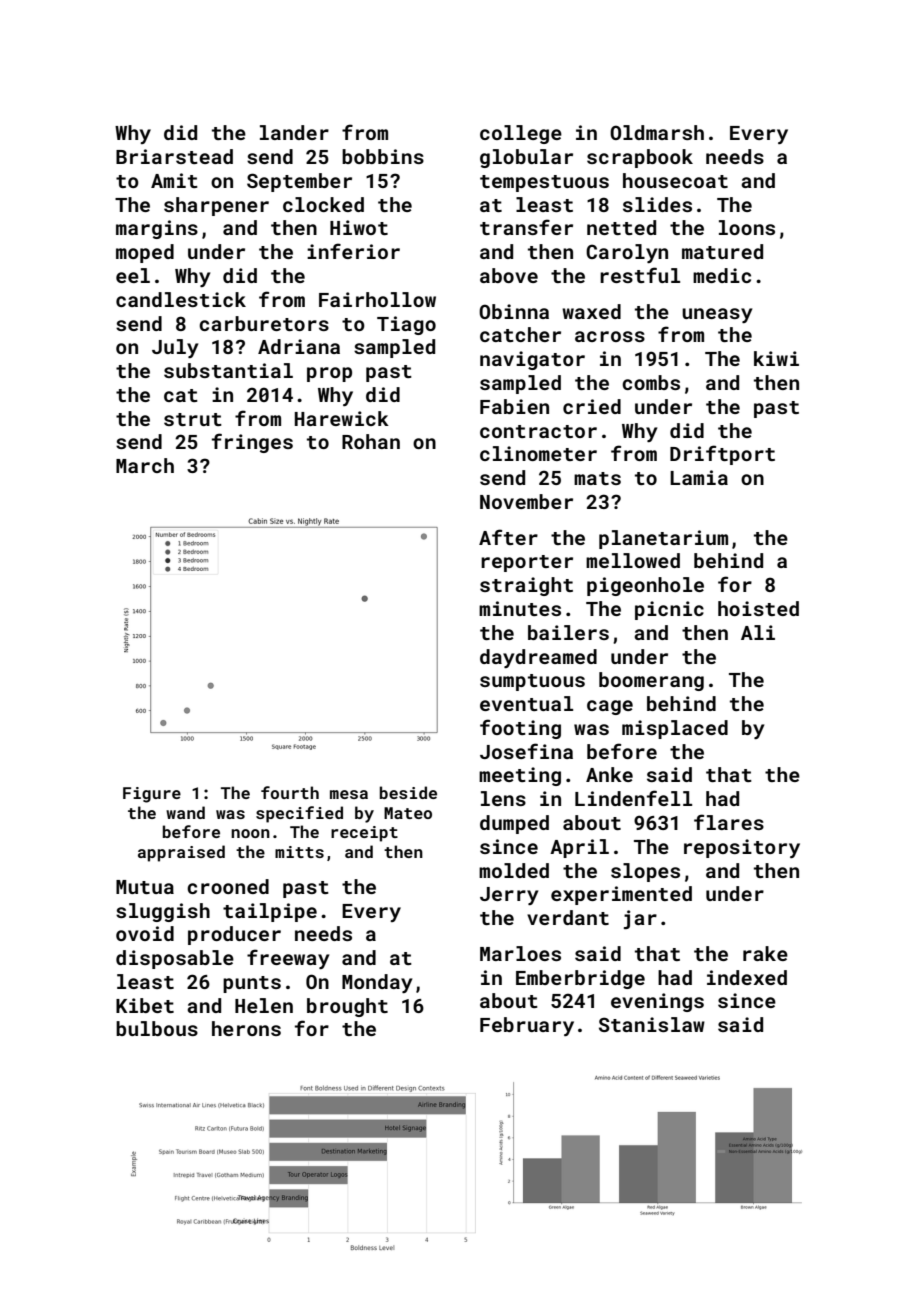 This screenshot has width=924, height=1311. What do you see at coordinates (406, 325) in the screenshot?
I see `Tiago` at bounding box center [406, 325].
